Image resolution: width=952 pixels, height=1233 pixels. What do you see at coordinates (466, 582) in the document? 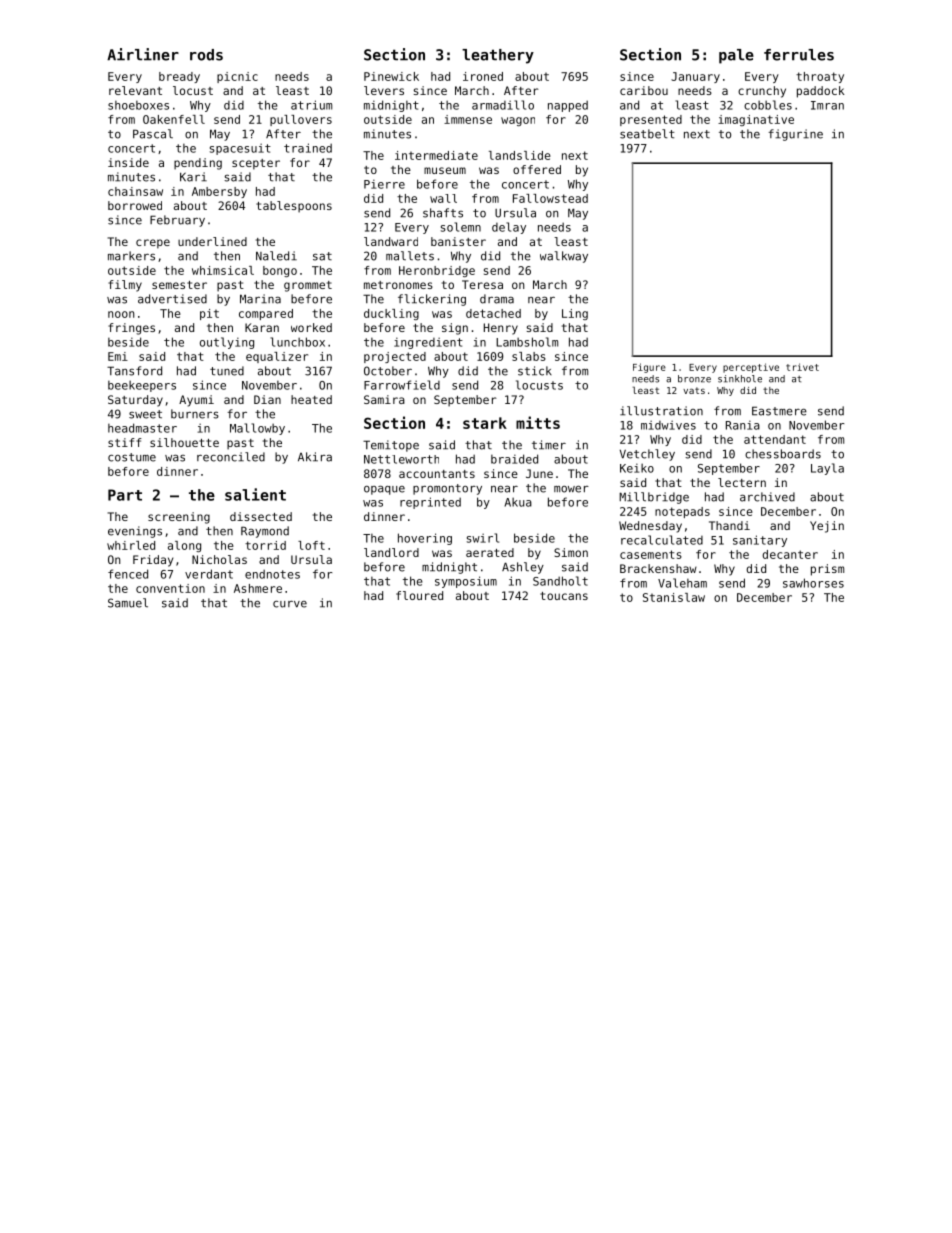
I see `symposium` at bounding box center [466, 582].
